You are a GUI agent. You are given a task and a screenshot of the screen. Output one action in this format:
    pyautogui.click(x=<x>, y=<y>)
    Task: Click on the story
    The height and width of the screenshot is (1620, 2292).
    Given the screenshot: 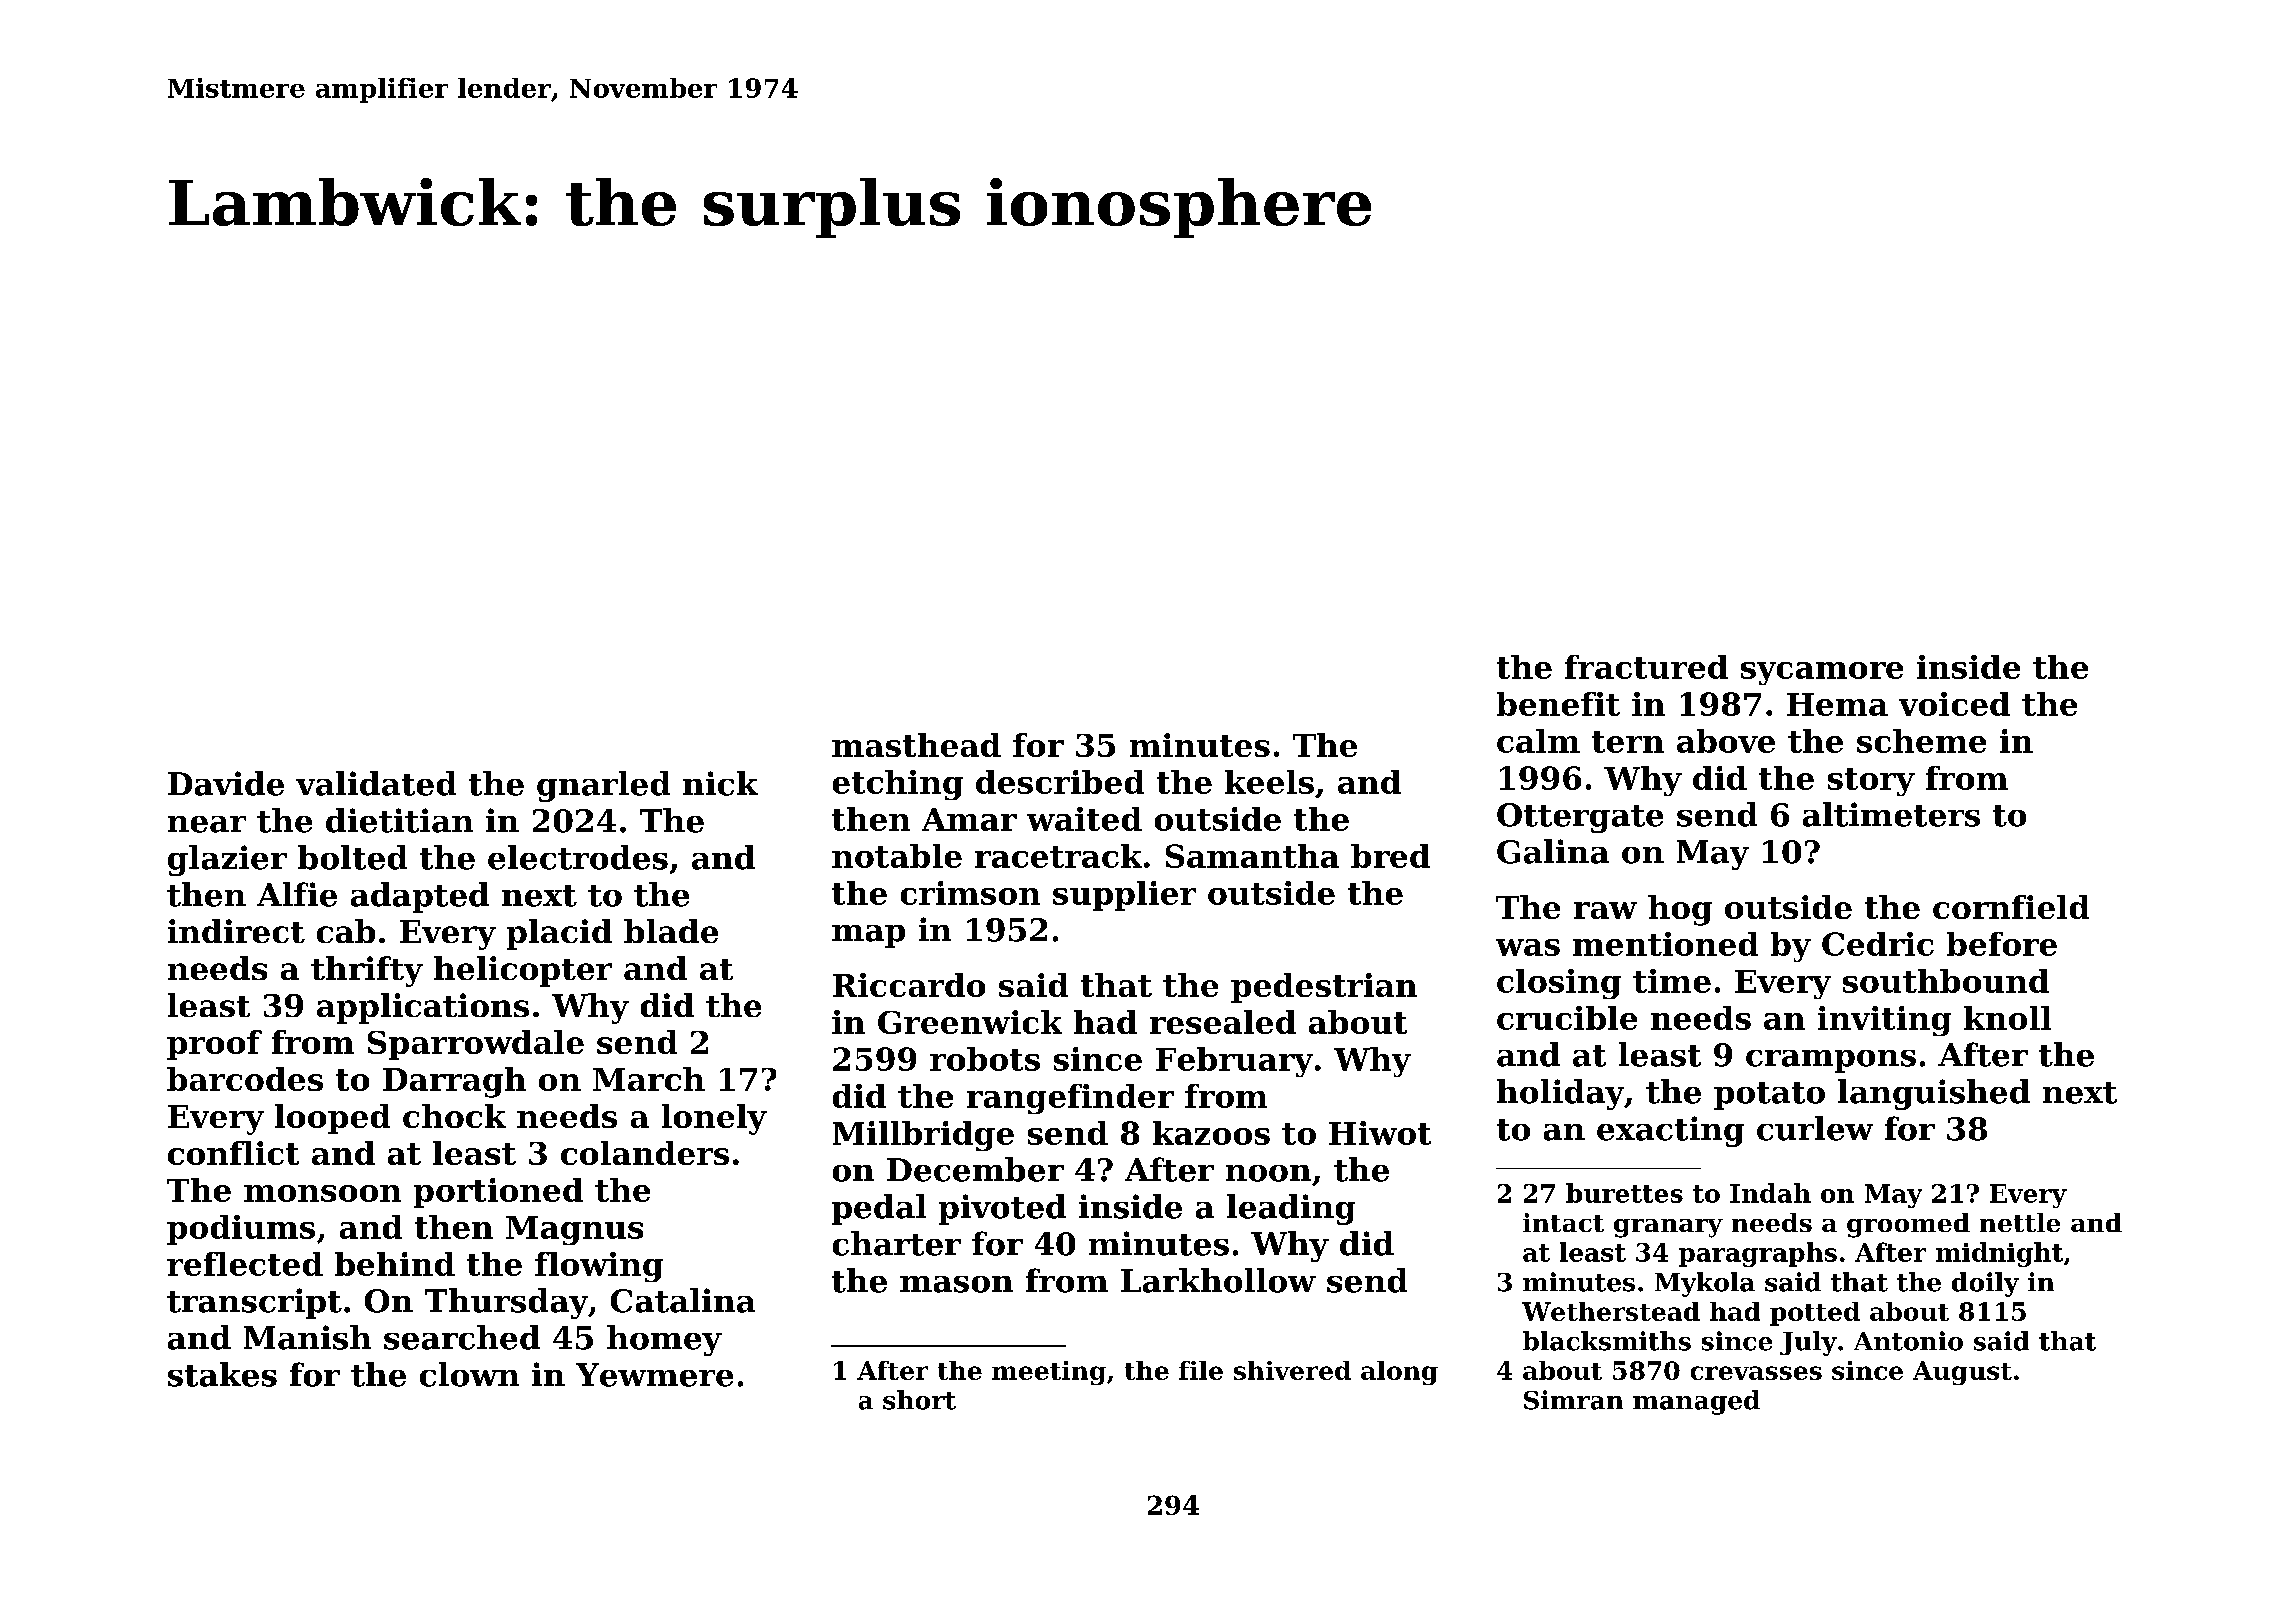 What is the action you would take?
    pyautogui.click(x=1871, y=782)
